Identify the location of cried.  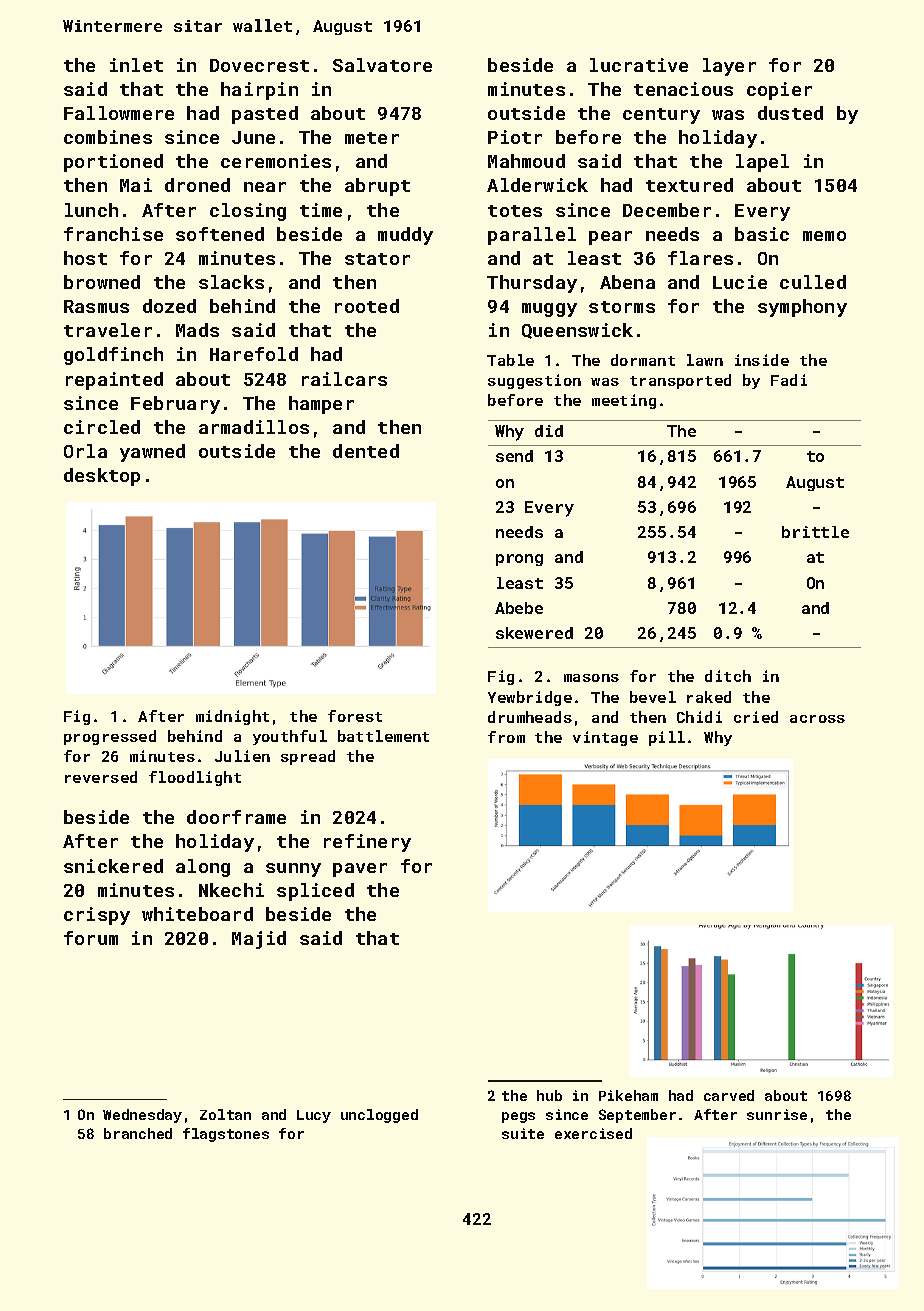
(756, 717).
